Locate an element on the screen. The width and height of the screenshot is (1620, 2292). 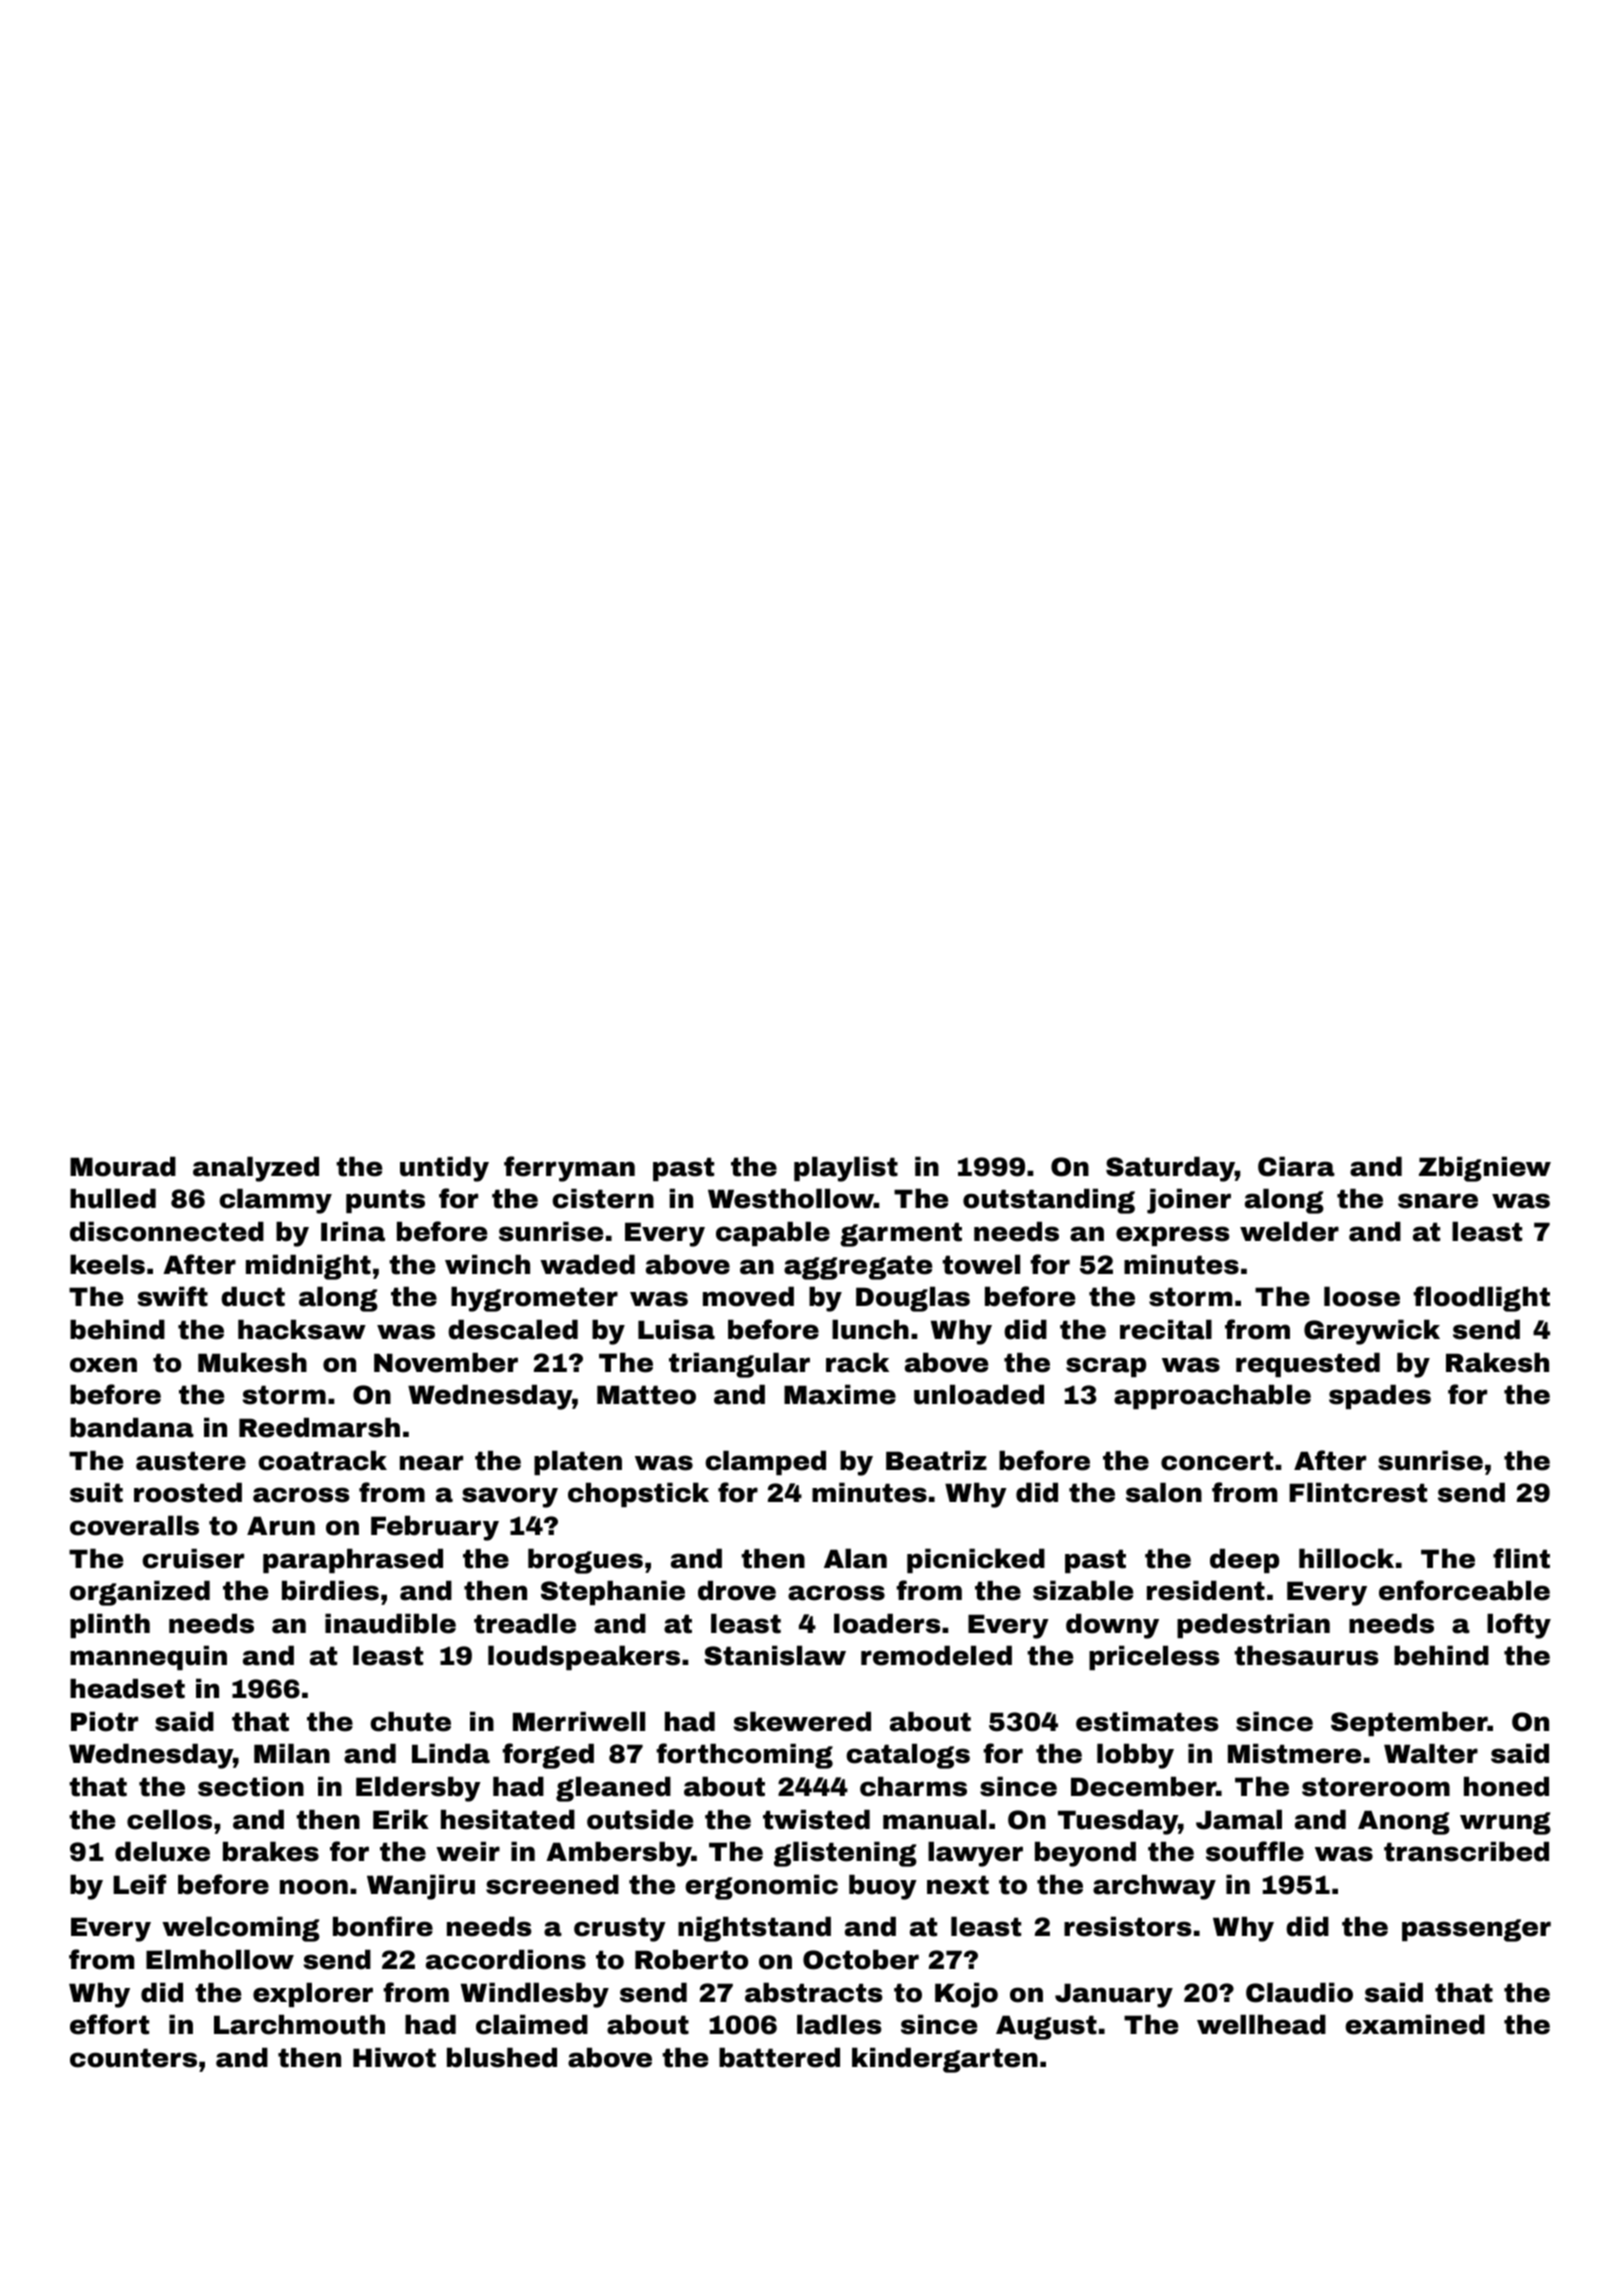
untidy is located at coordinates (444, 1169).
